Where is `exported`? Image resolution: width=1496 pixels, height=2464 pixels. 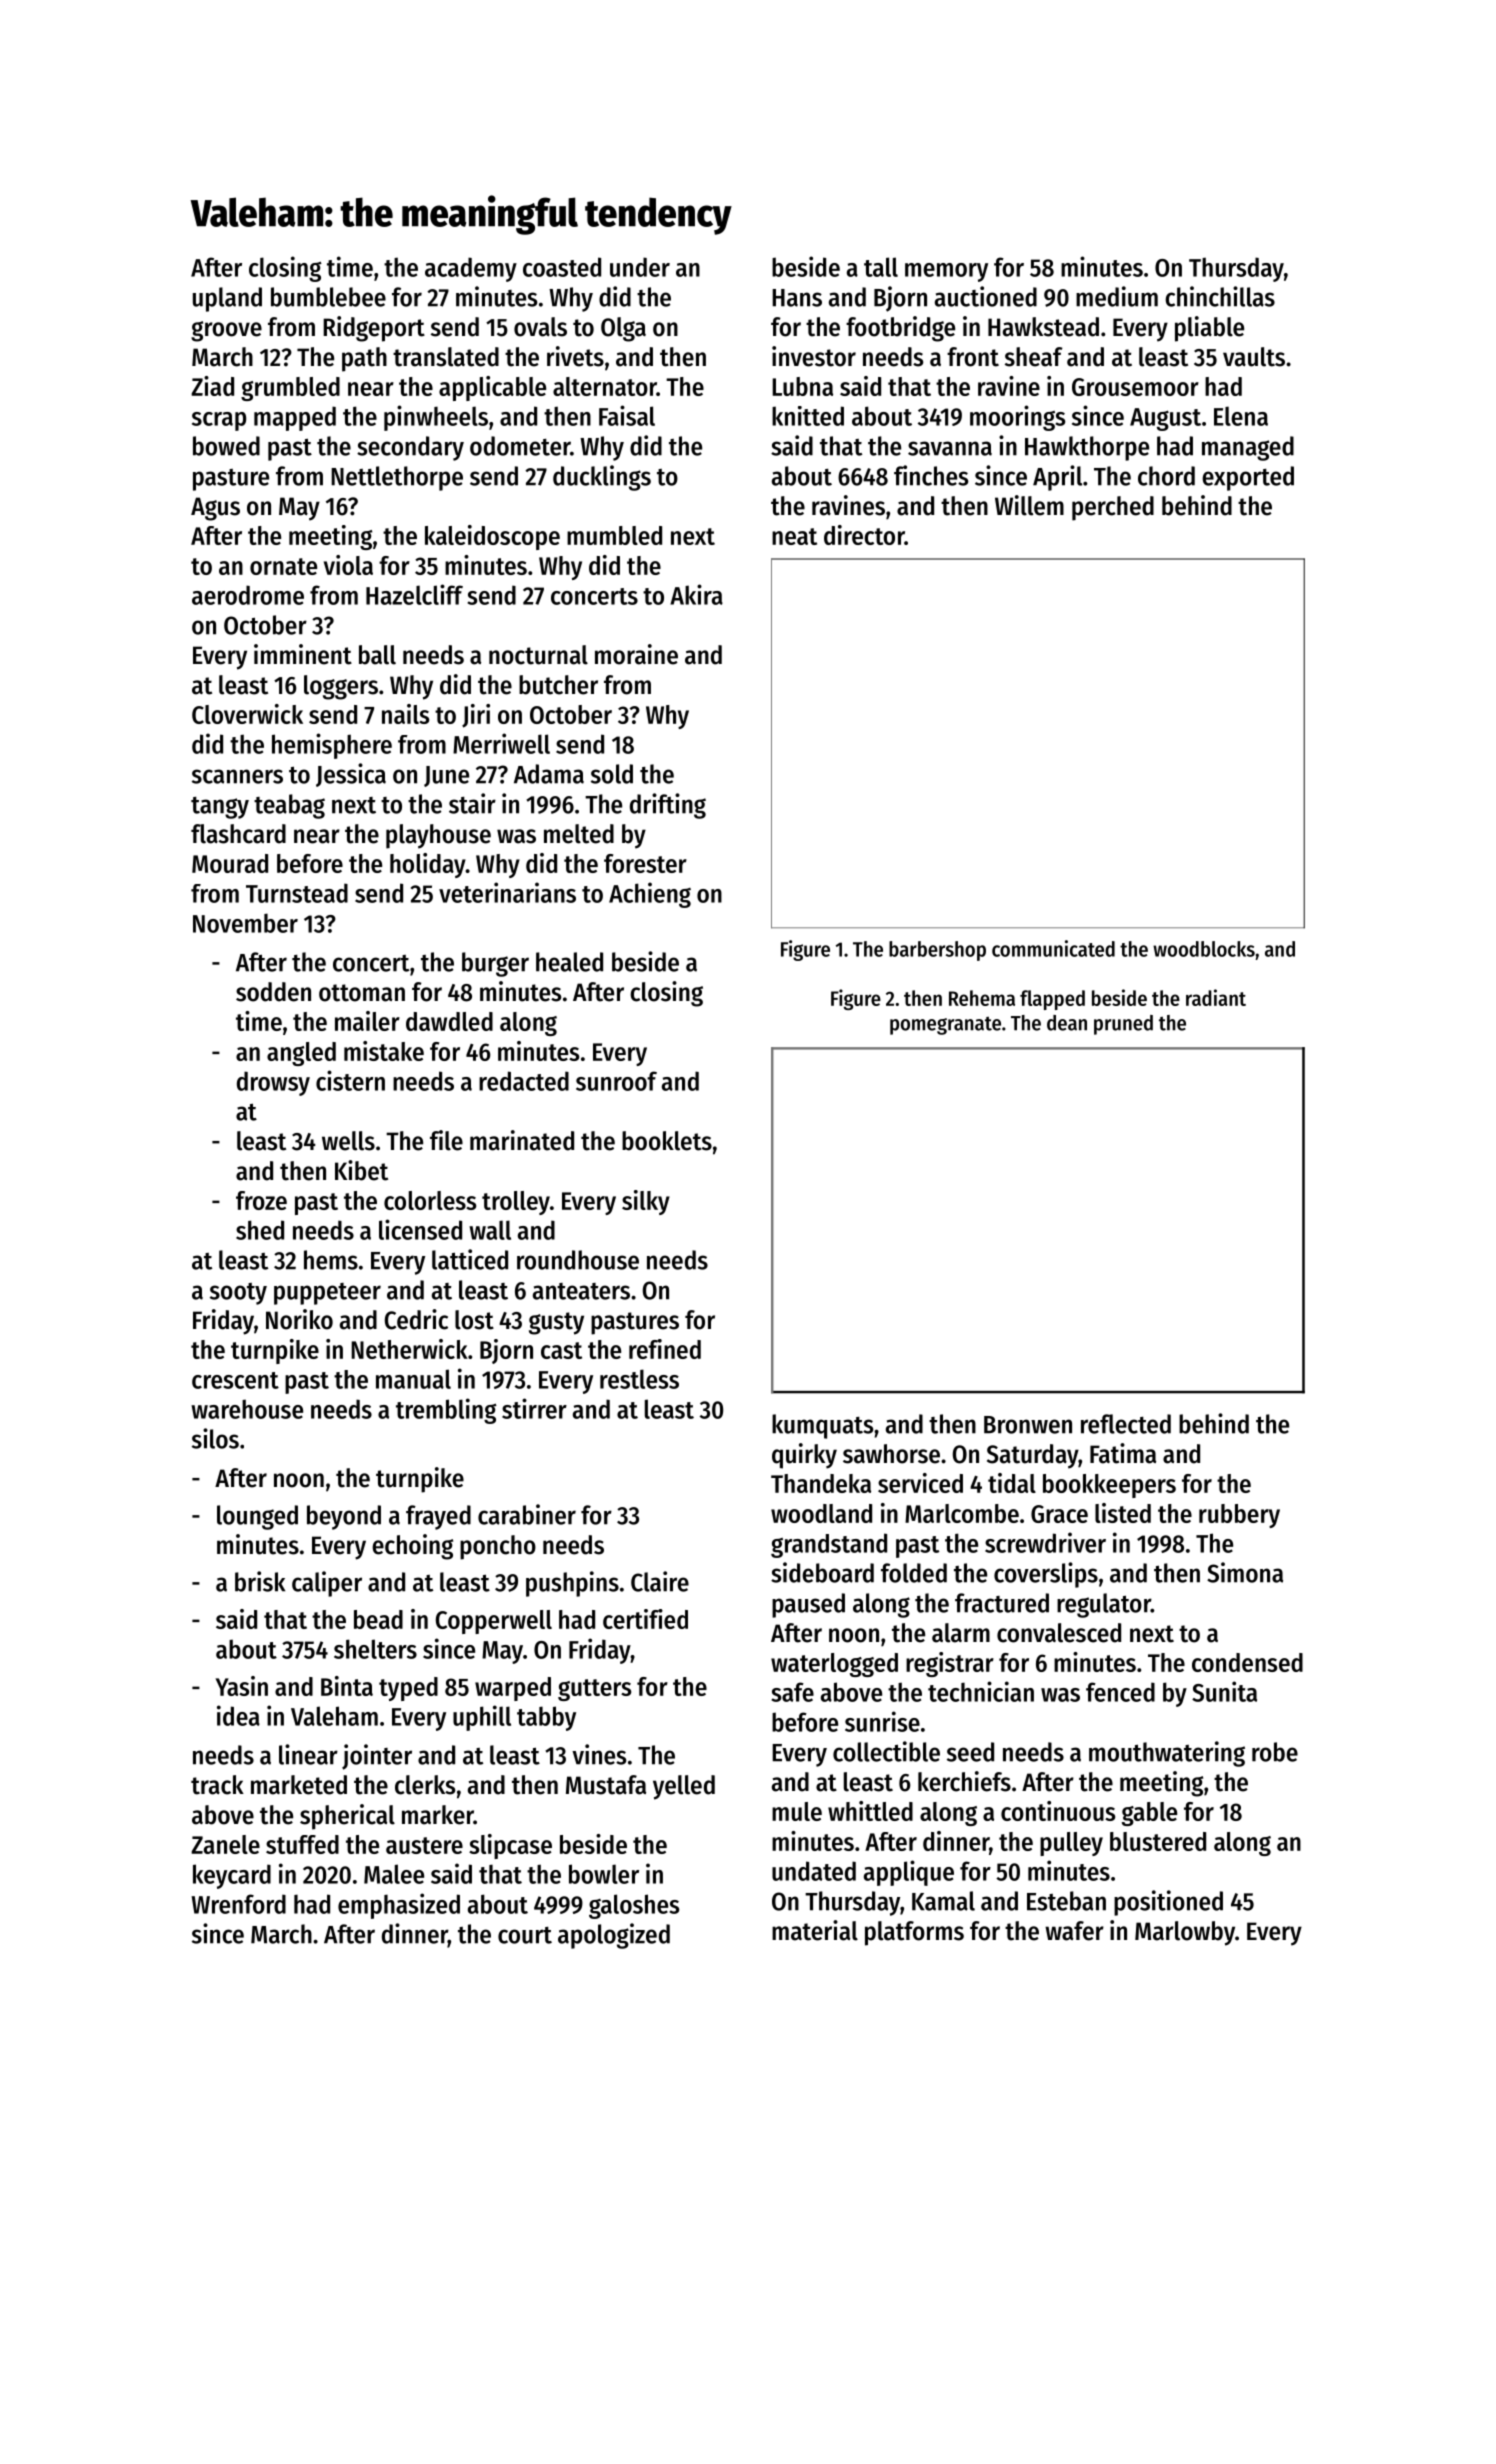
exported is located at coordinates (1248, 478).
